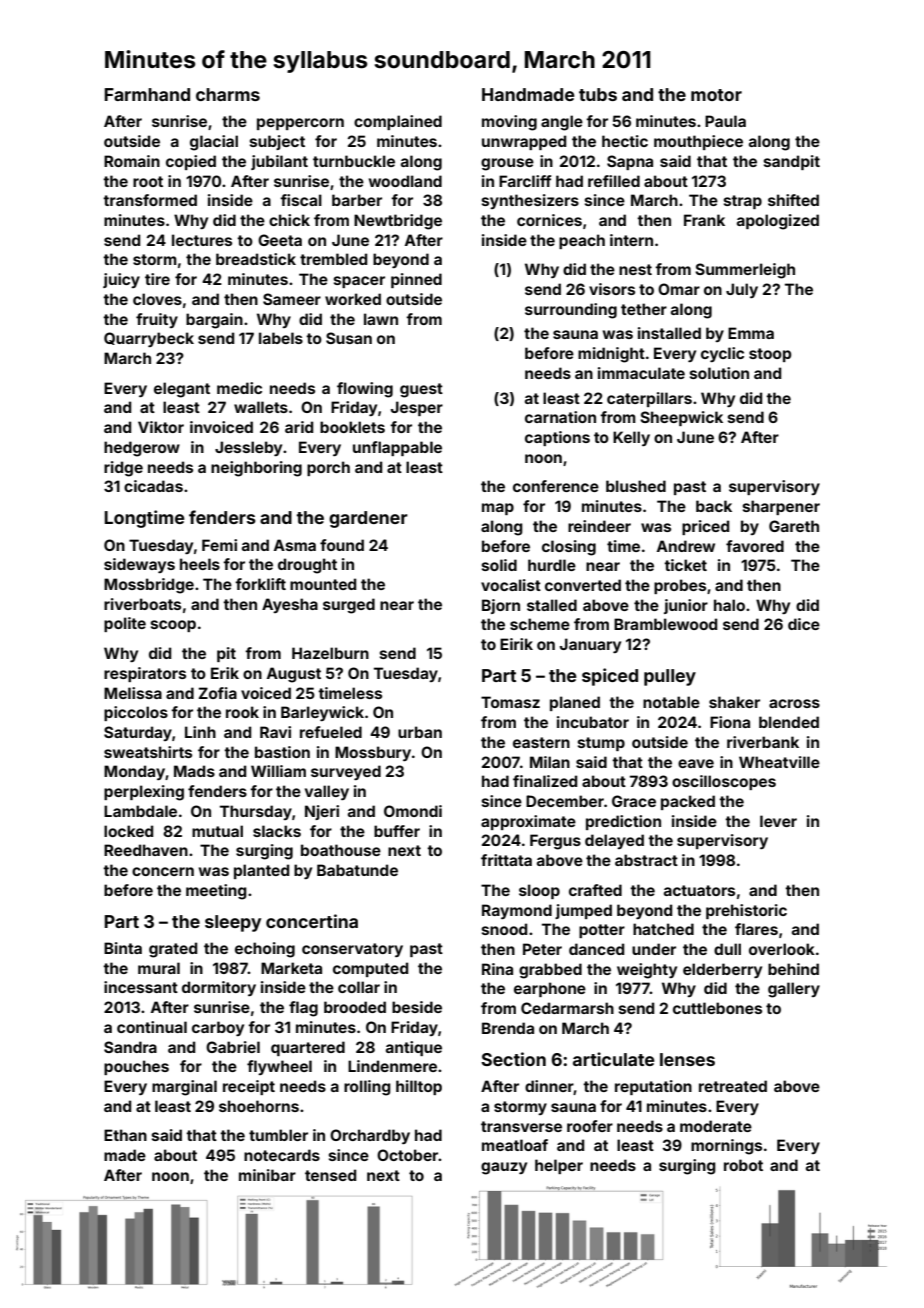 Image resolution: width=924 pixels, height=1308 pixels. I want to click on Omar, so click(679, 289).
